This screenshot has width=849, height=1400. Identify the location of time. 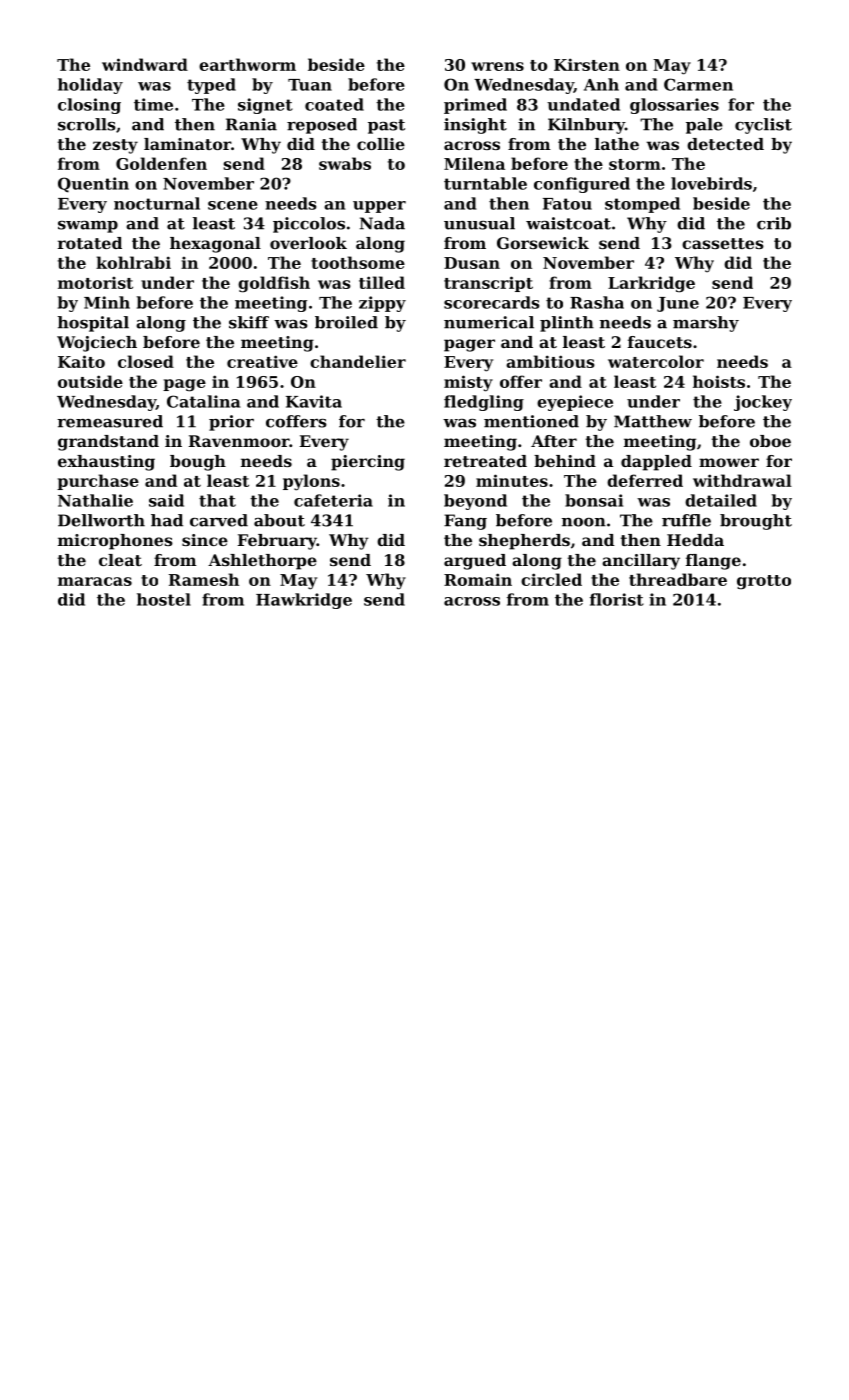
(153, 104).
